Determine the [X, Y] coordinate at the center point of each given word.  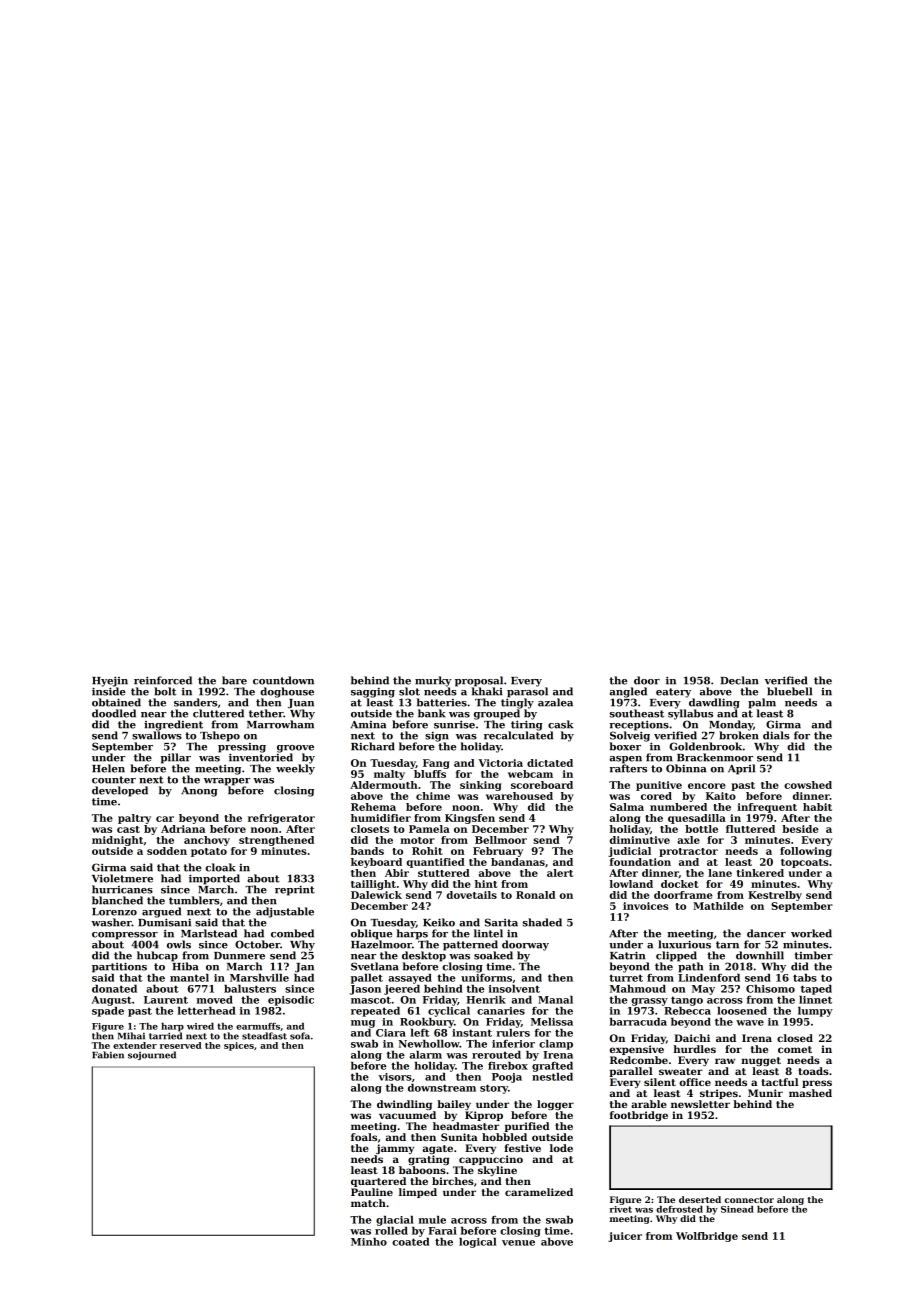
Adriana [183, 829]
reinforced [163, 680]
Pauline [372, 1192]
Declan [739, 680]
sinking [481, 786]
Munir [765, 1093]
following [806, 852]
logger [555, 1105]
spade [108, 1012]
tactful [779, 1082]
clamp [556, 1045]
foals [364, 1137]
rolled [391, 1231]
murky [433, 681]
